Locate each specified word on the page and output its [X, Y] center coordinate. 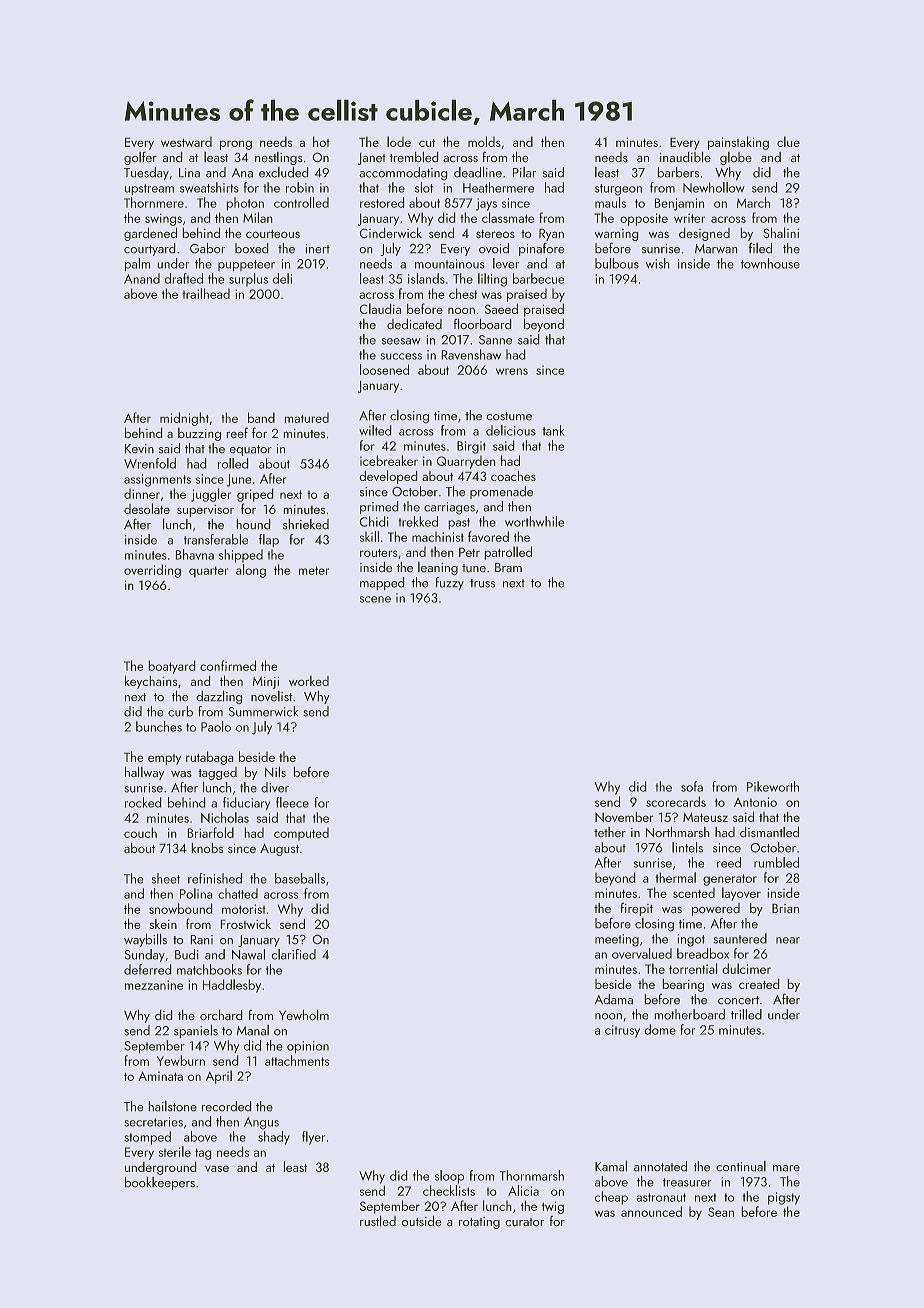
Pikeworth [773, 786]
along [251, 571]
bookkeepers [160, 1183]
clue [788, 141]
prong [236, 145]
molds [484, 141]
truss [482, 583]
